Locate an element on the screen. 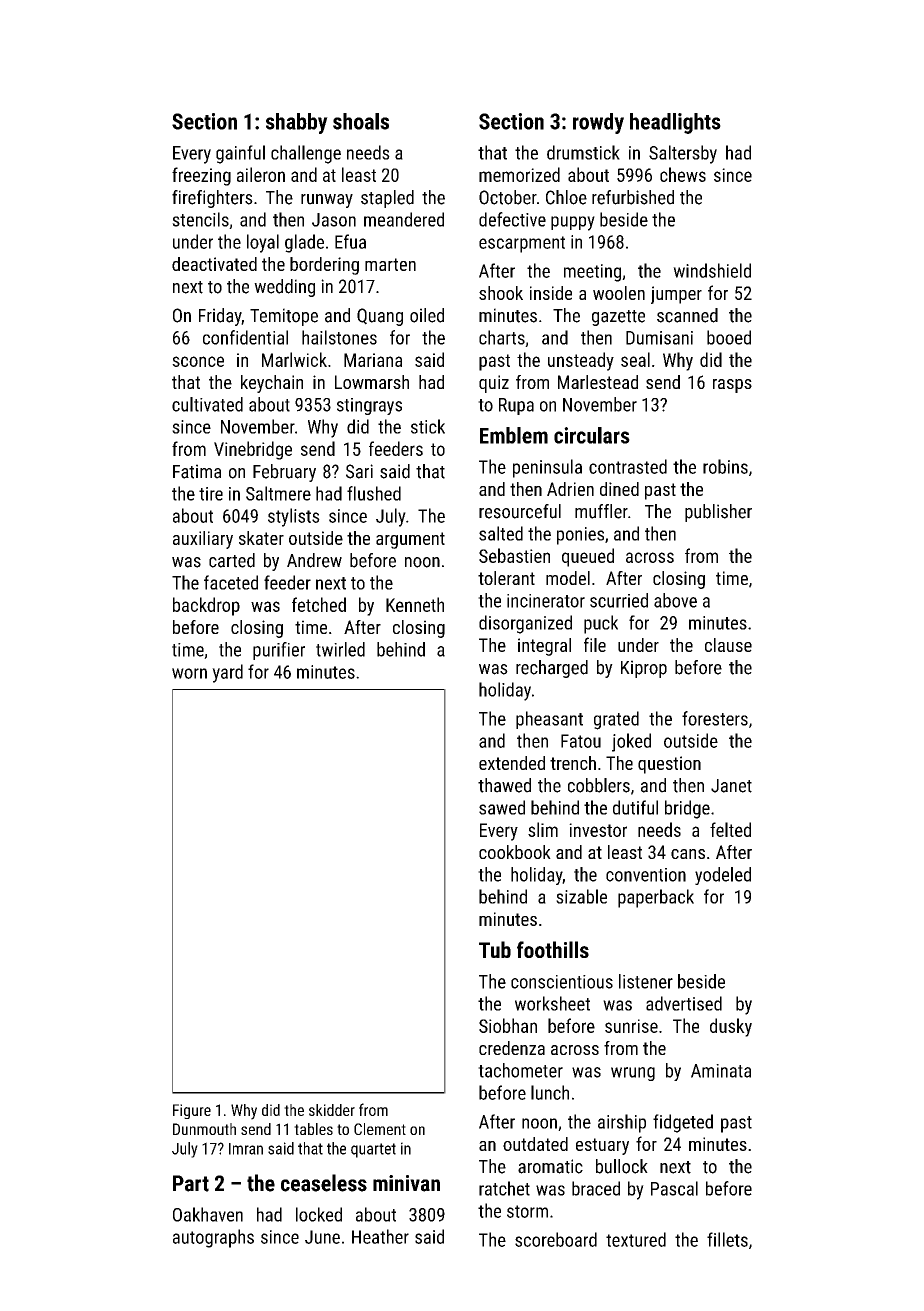 The image size is (924, 1311). Figure is located at coordinates (192, 1111).
